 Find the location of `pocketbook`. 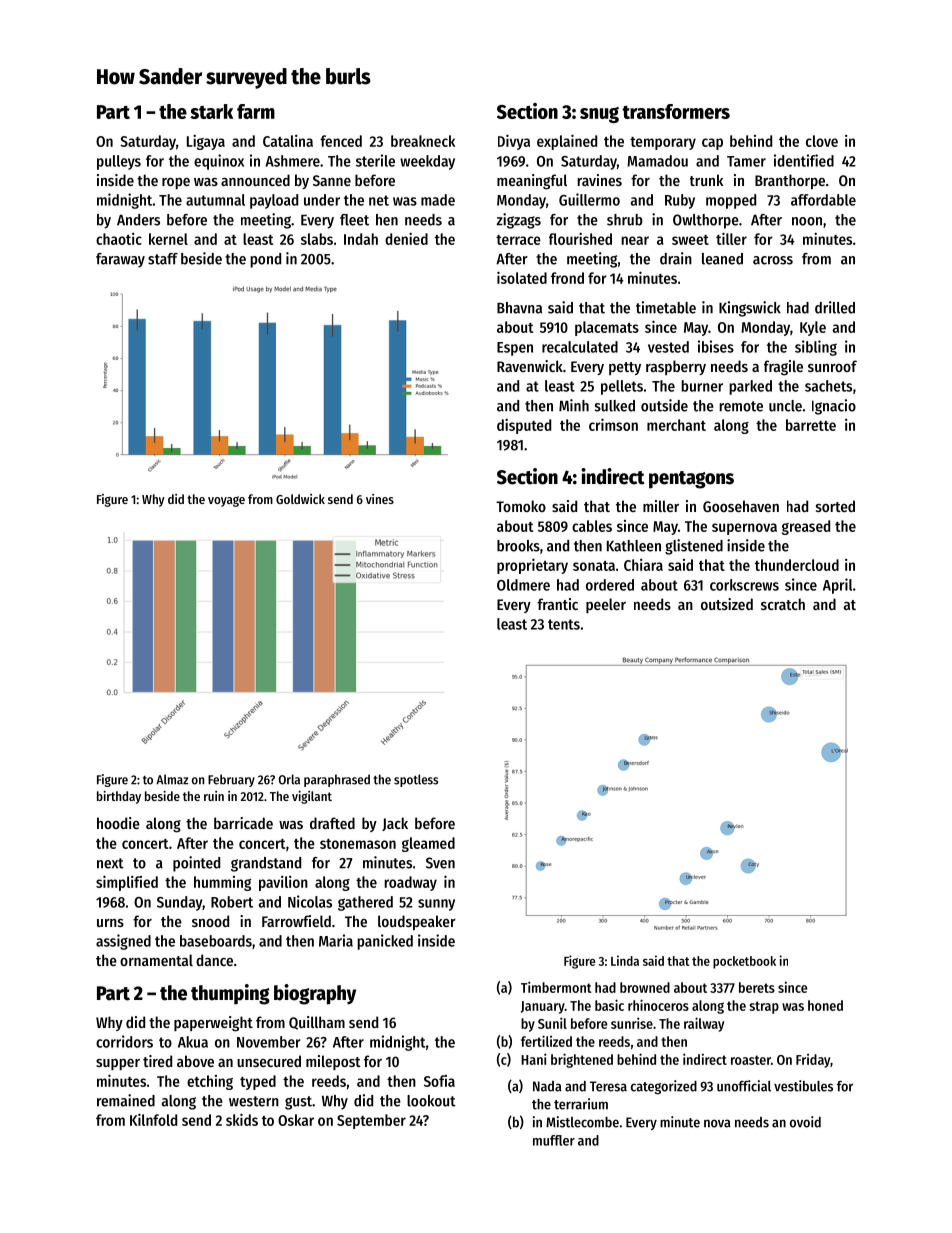

pocketbook is located at coordinates (744, 962).
